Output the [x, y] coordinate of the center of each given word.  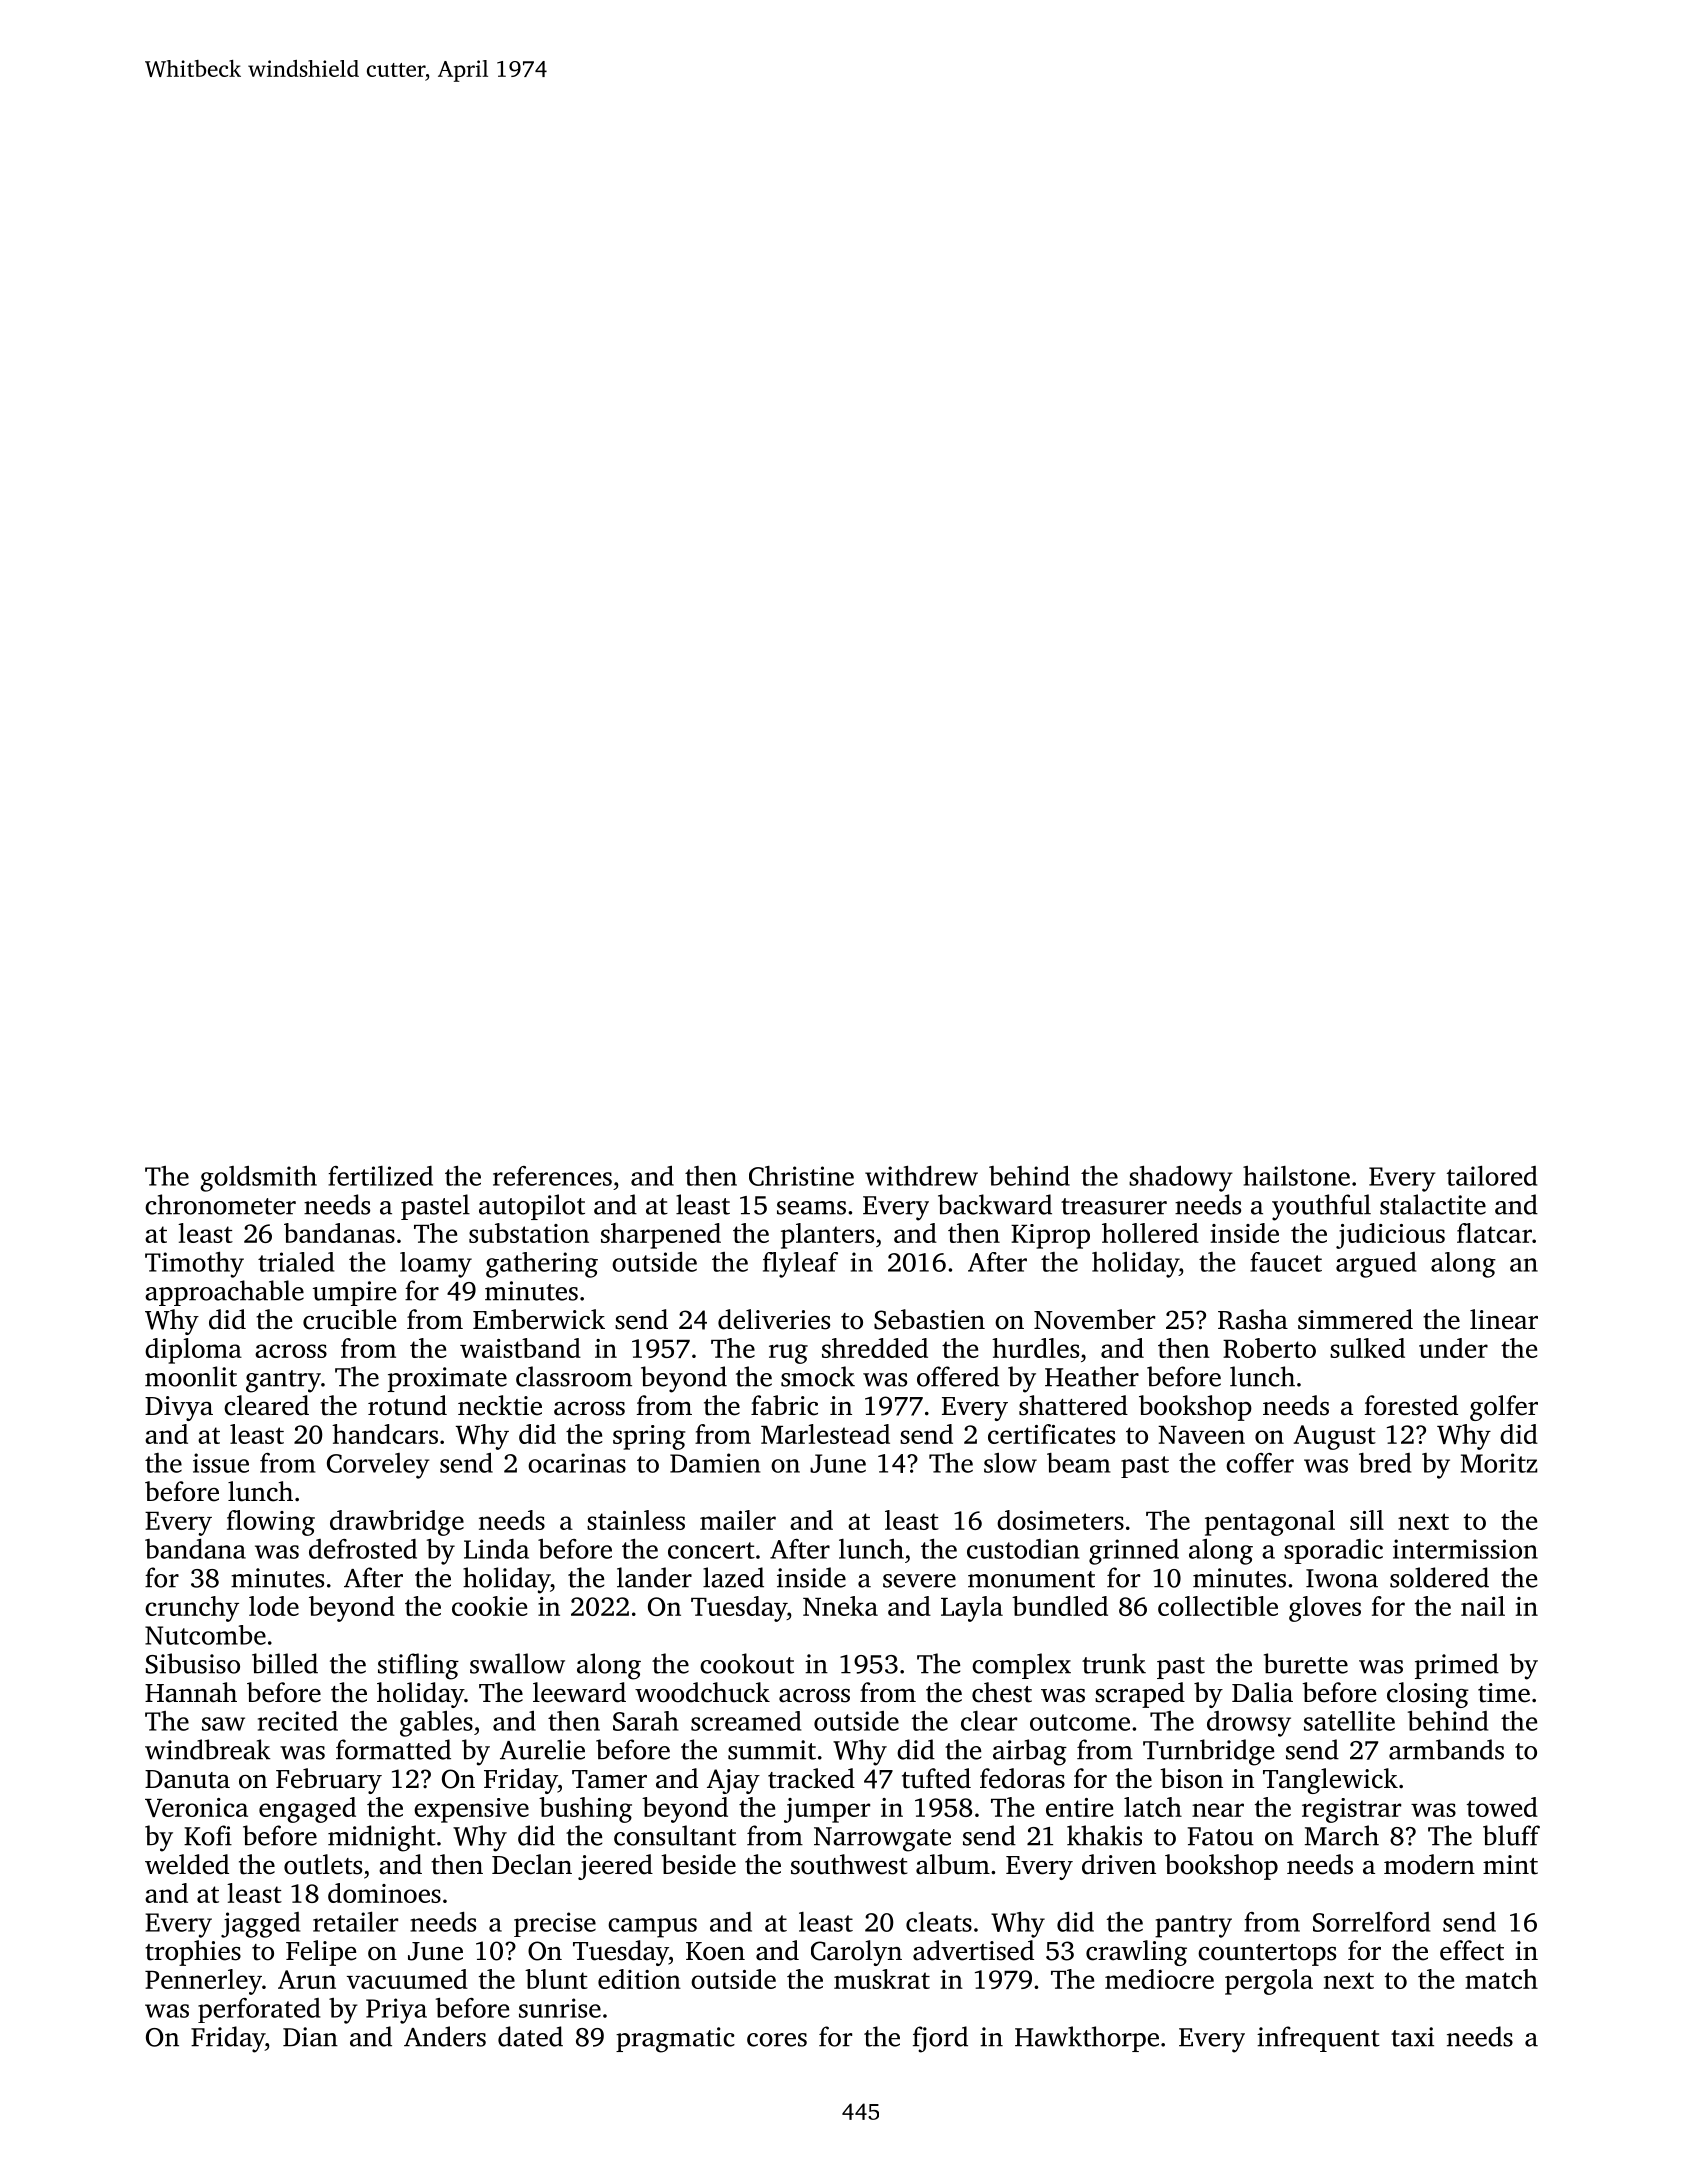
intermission [1465, 1549]
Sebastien [929, 1319]
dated [530, 2036]
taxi [1412, 2037]
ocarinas [577, 1463]
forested [1411, 1405]
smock [818, 1376]
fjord [940, 2039]
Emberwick [539, 1319]
